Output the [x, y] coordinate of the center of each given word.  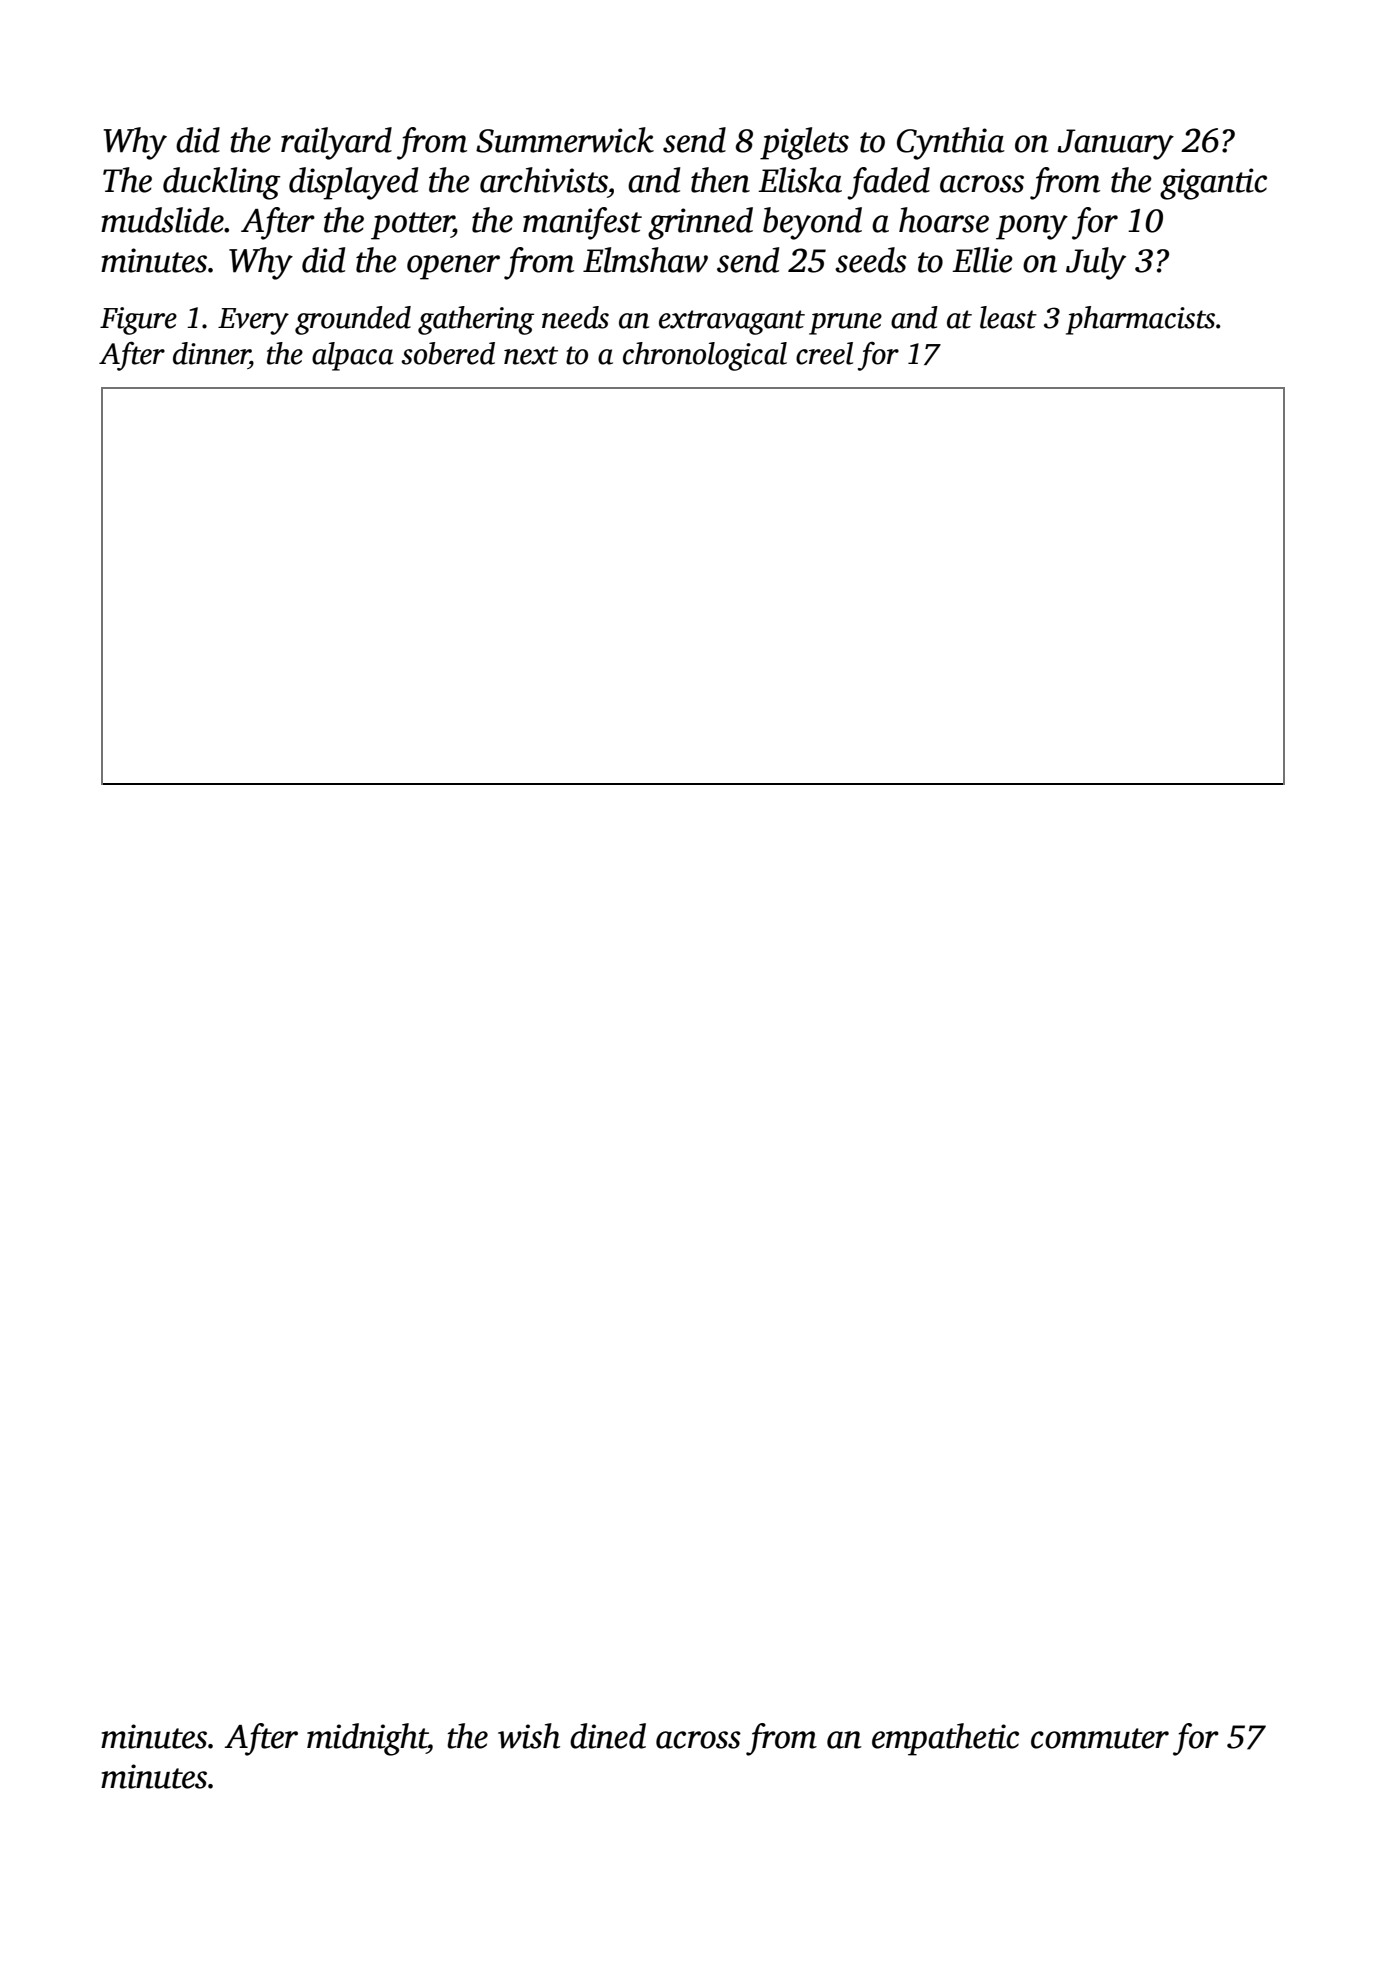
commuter [1100, 1738]
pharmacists [1140, 320]
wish [529, 1736]
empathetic [945, 1739]
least [1008, 317]
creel [824, 353]
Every [253, 321]
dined [608, 1736]
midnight [367, 1739]
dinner [211, 353]
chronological [705, 356]
